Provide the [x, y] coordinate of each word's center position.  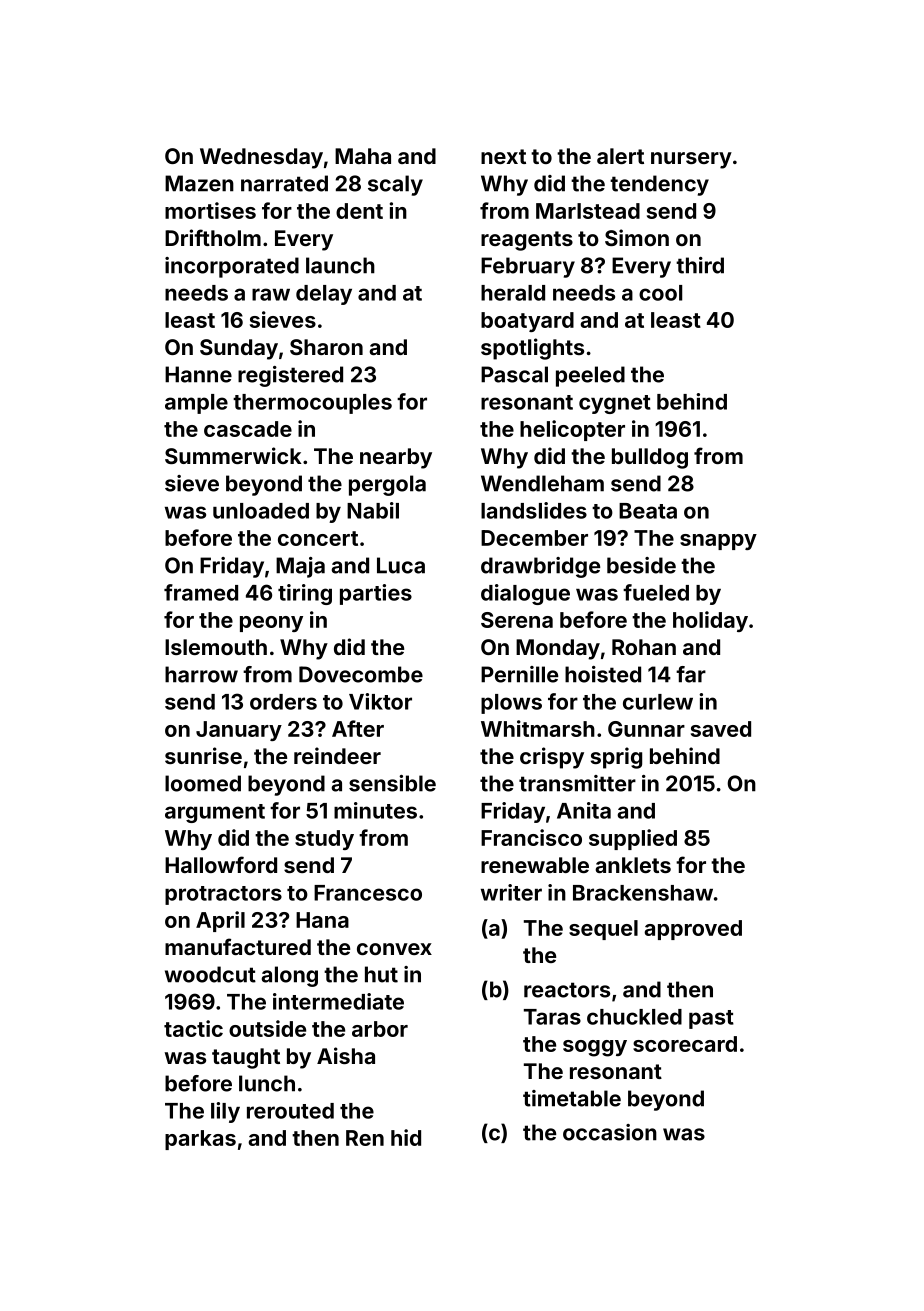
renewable [535, 865]
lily [225, 1112]
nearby [396, 458]
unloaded [261, 511]
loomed [203, 783]
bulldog [650, 458]
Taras [552, 1017]
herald [513, 293]
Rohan [644, 647]
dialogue [525, 594]
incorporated [232, 267]
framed [201, 592]
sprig [616, 758]
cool [660, 293]
